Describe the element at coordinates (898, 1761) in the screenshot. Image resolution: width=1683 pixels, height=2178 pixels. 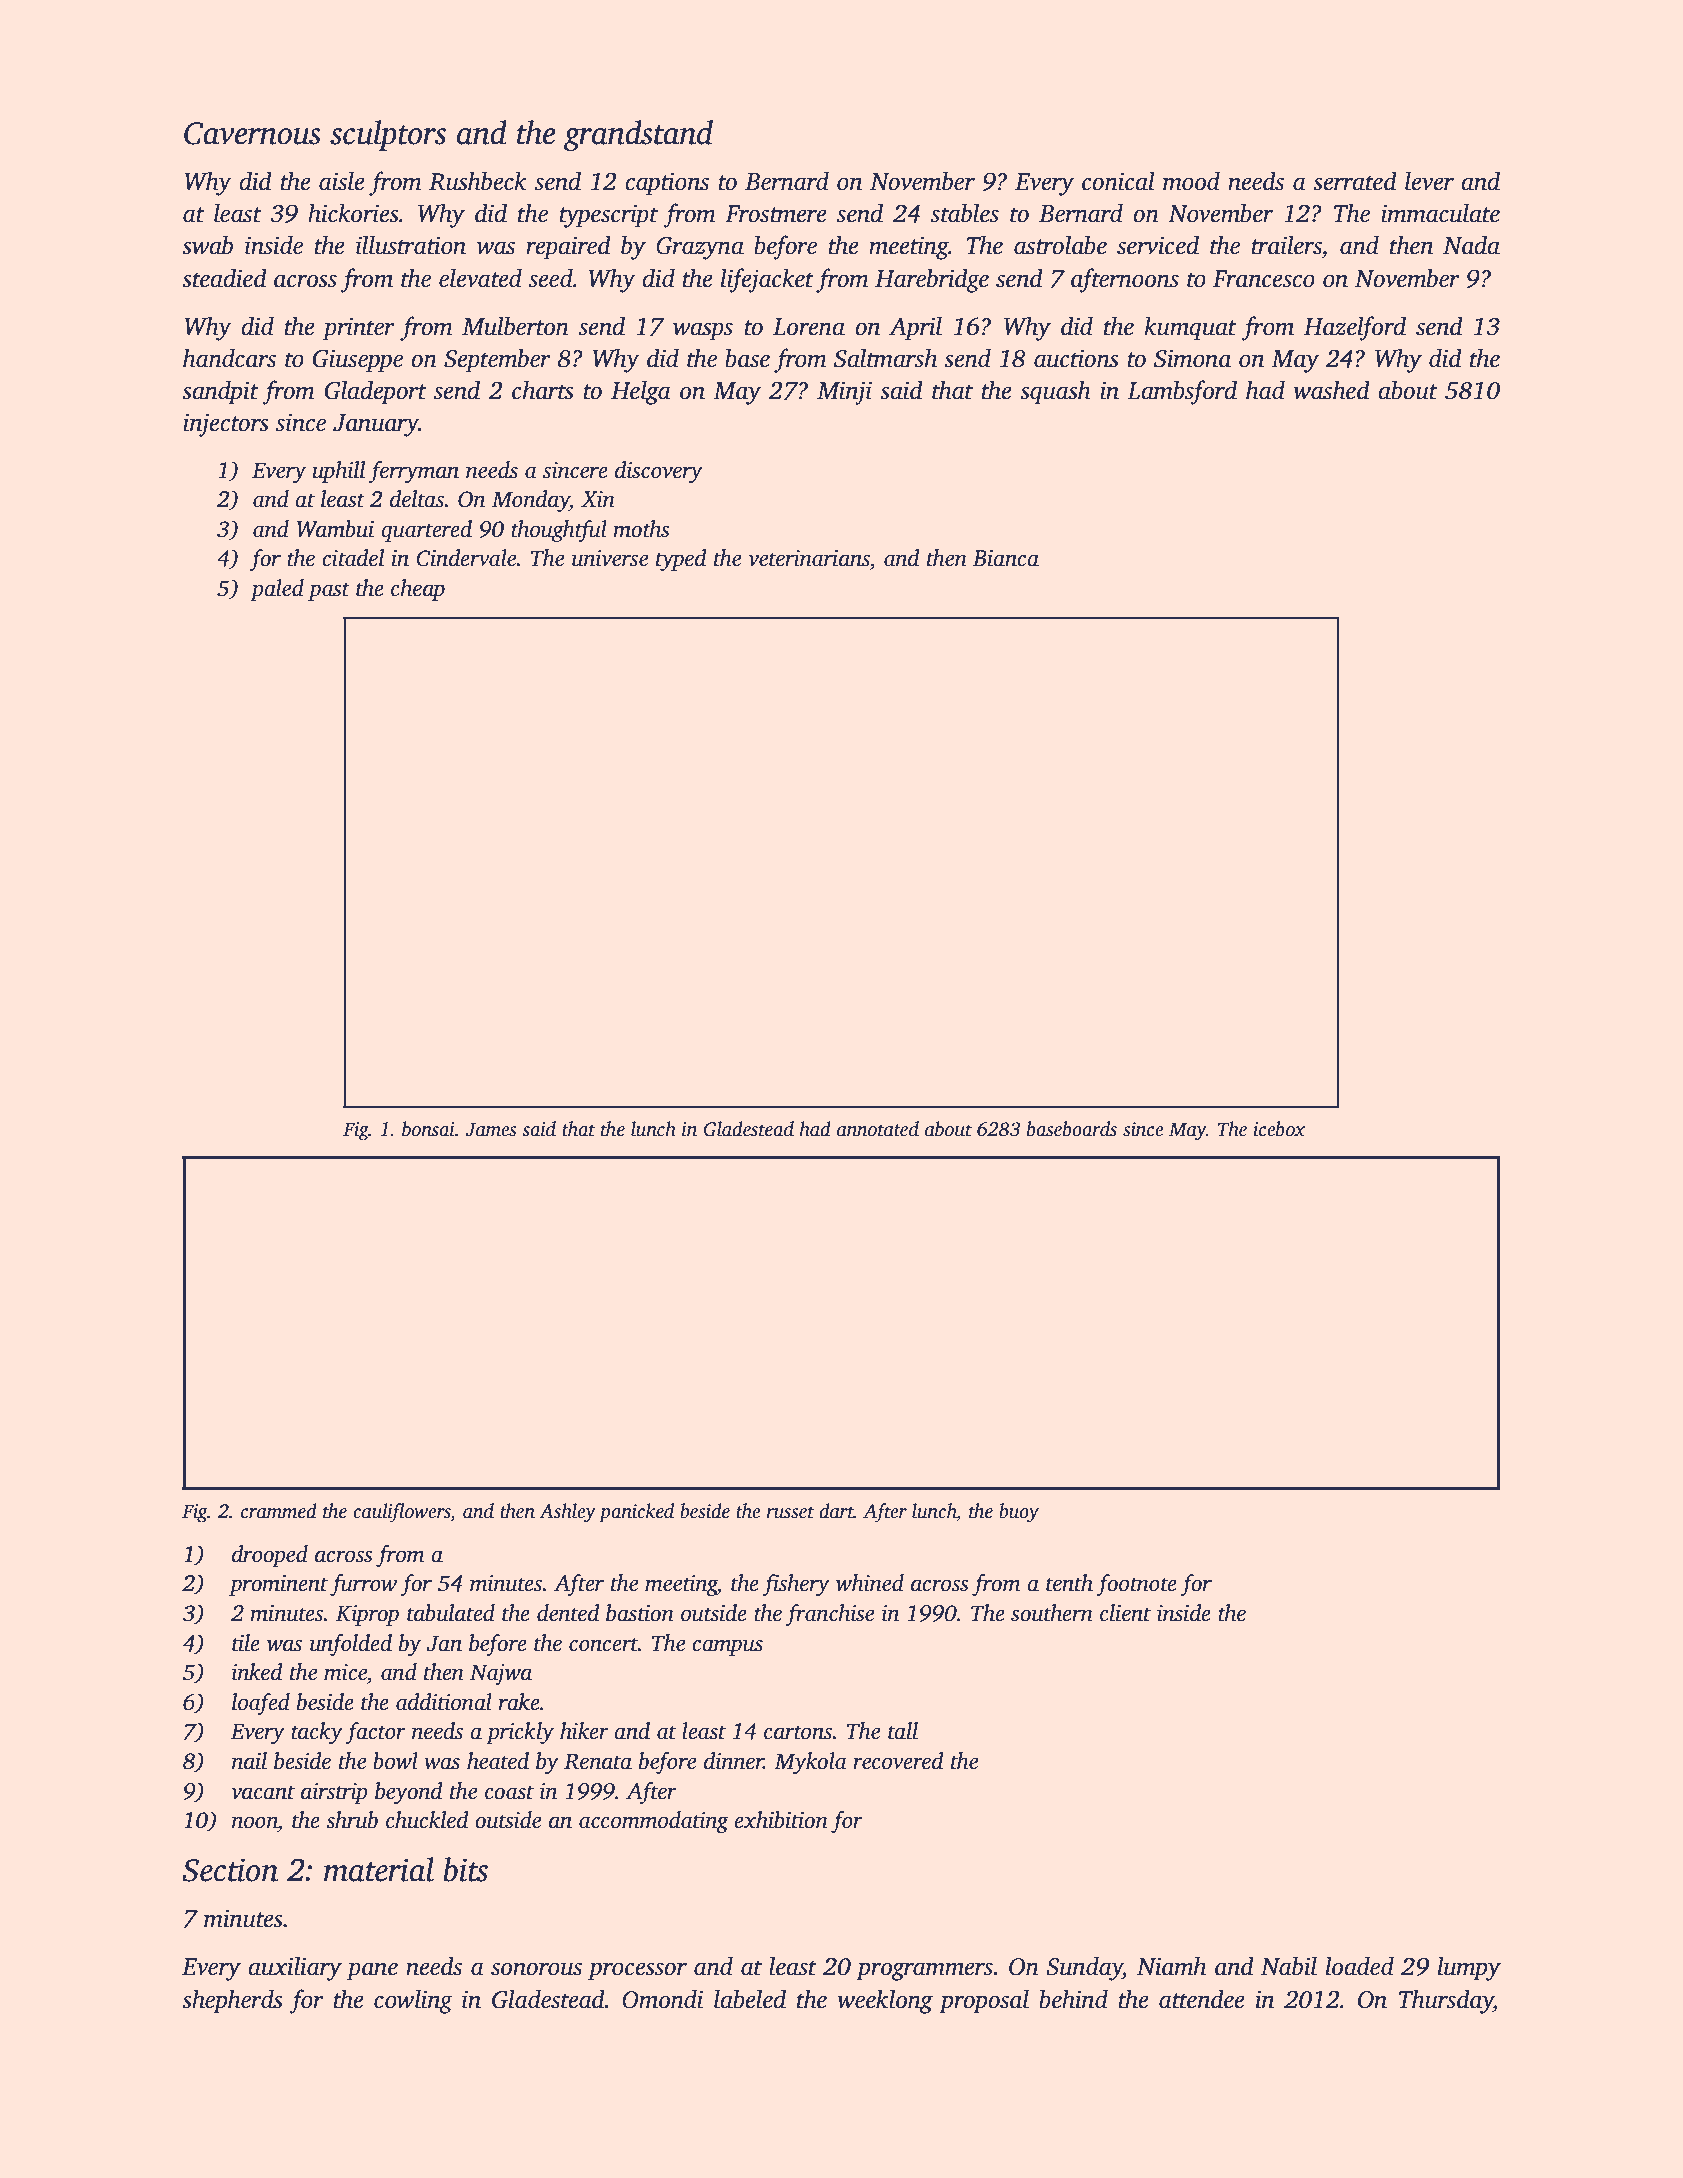
I see `recovered` at that location.
